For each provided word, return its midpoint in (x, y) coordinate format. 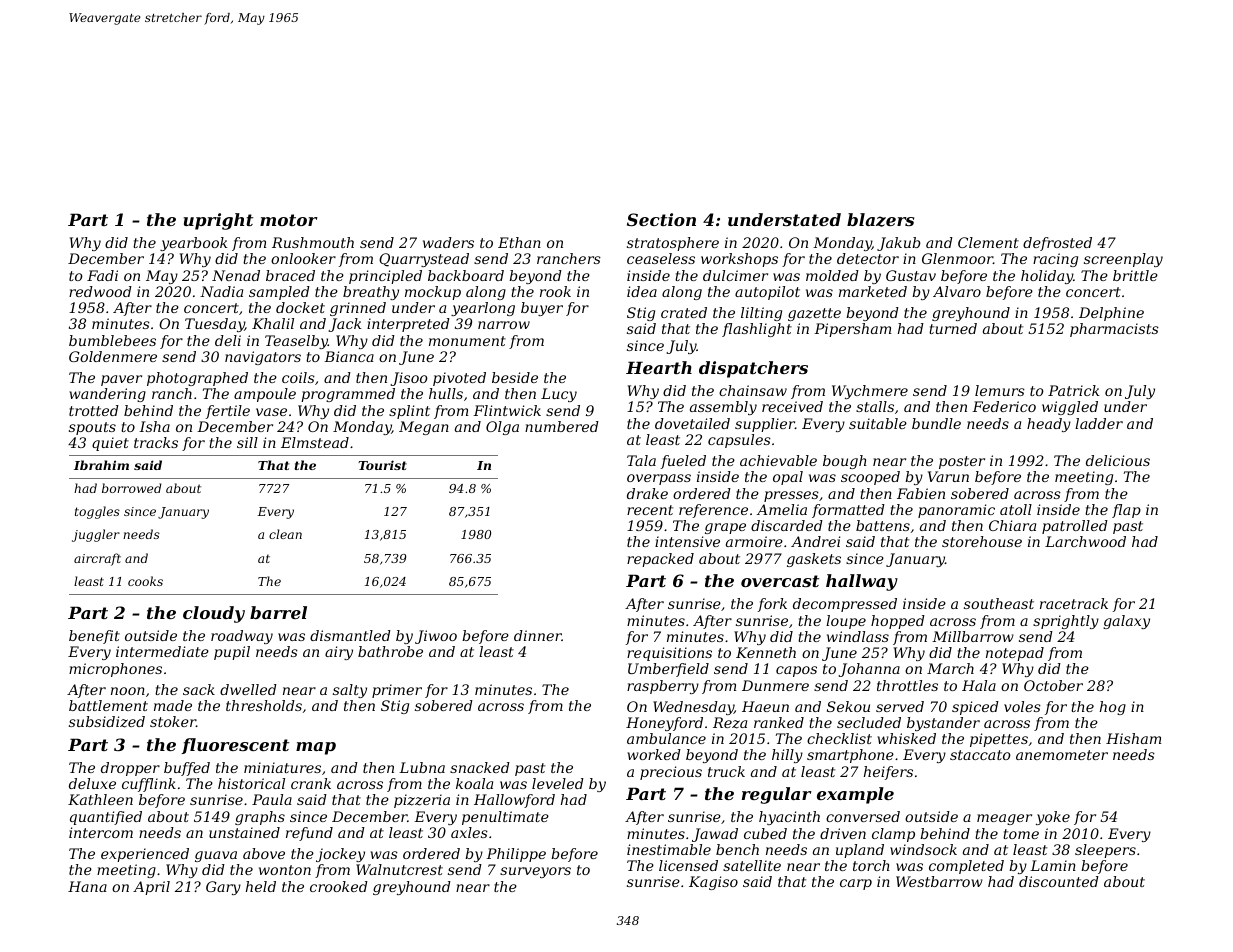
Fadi (102, 275)
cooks (145, 581)
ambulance (666, 738)
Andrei (815, 541)
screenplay (1123, 260)
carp (856, 884)
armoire (754, 541)
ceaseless (661, 258)
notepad (1015, 654)
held (261, 886)
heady (1049, 425)
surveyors (535, 872)
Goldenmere (113, 356)
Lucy (559, 395)
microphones (115, 670)
